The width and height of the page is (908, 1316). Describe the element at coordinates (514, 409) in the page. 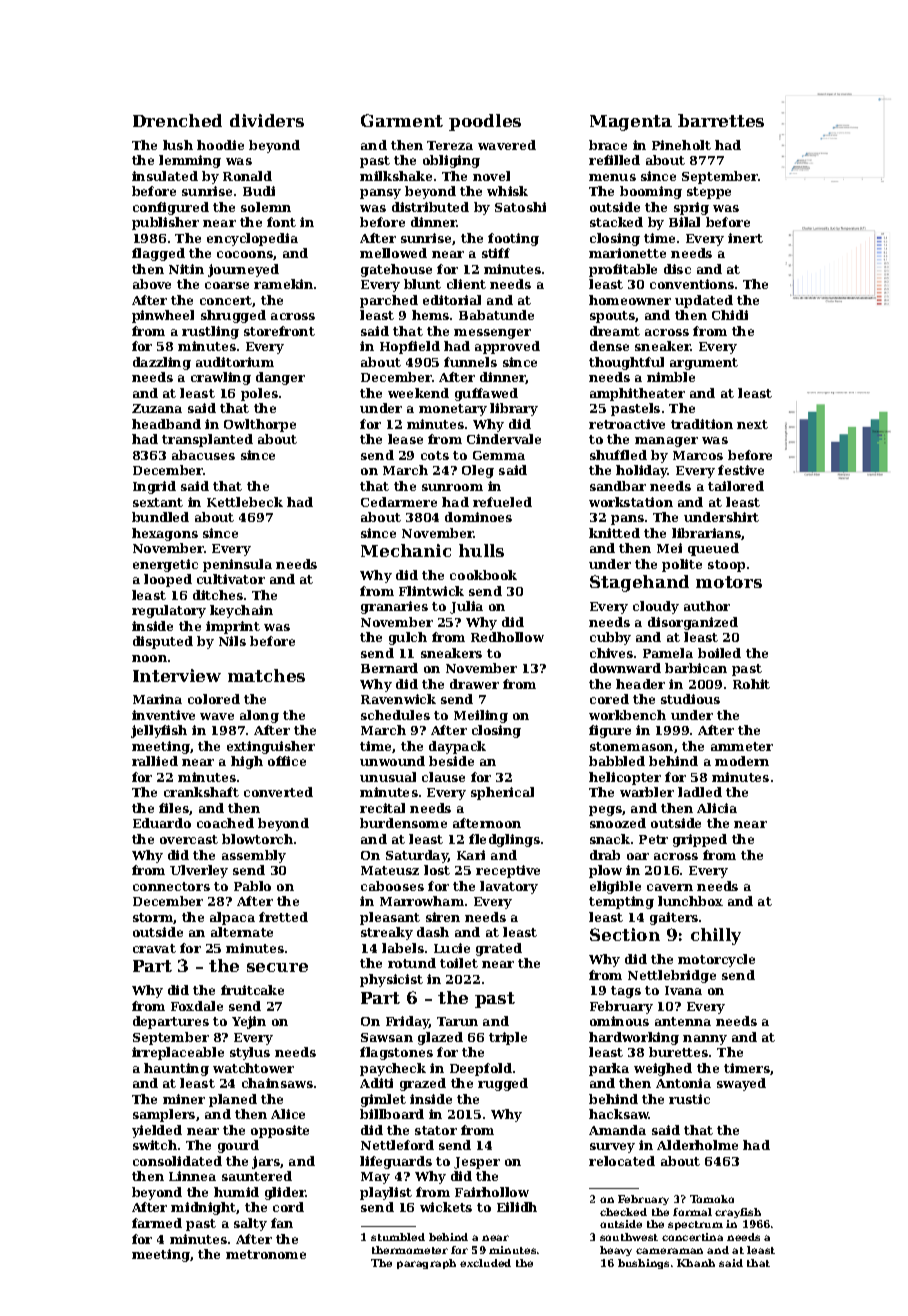

I see `library` at that location.
